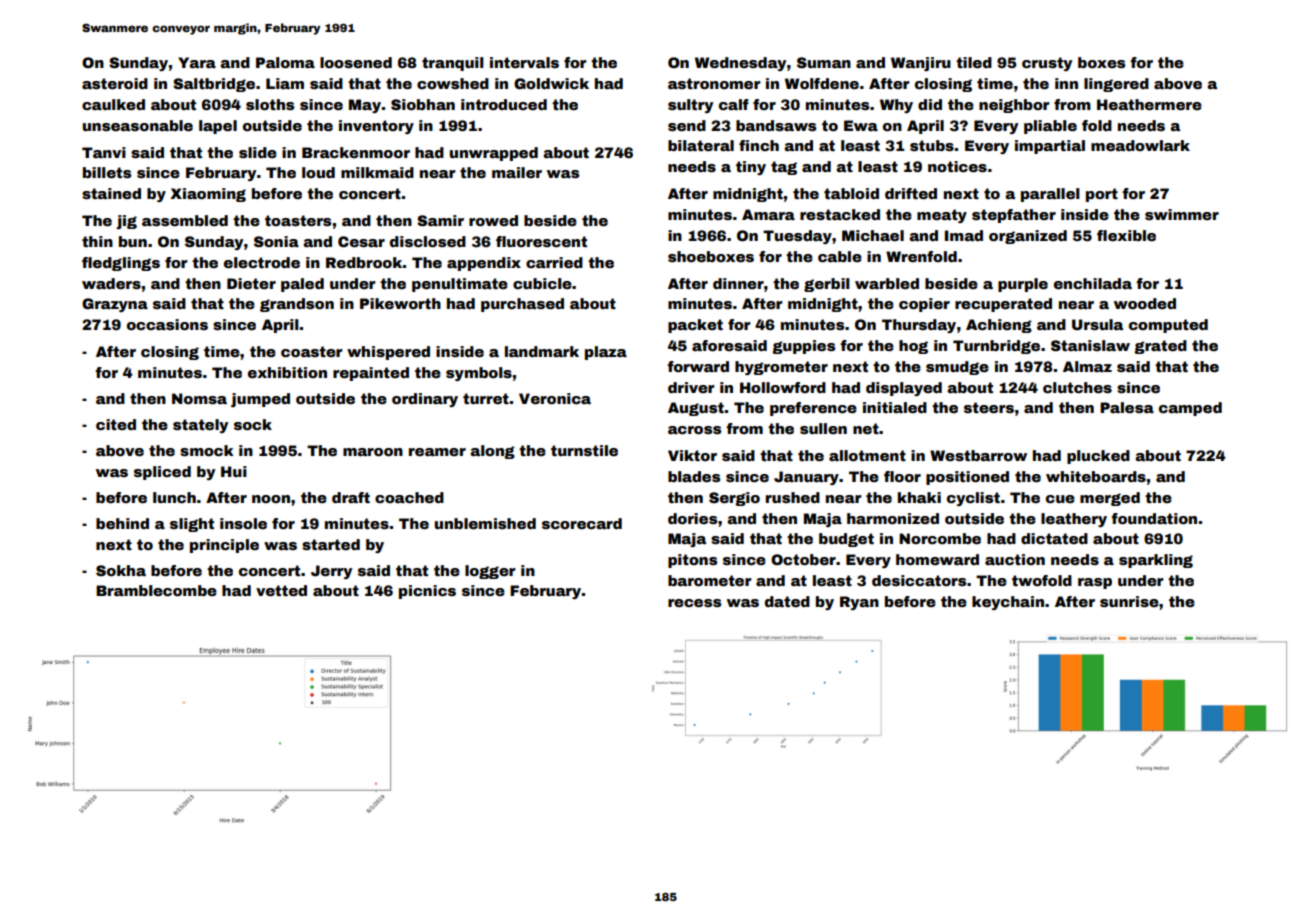  I want to click on bandsaws, so click(776, 125).
